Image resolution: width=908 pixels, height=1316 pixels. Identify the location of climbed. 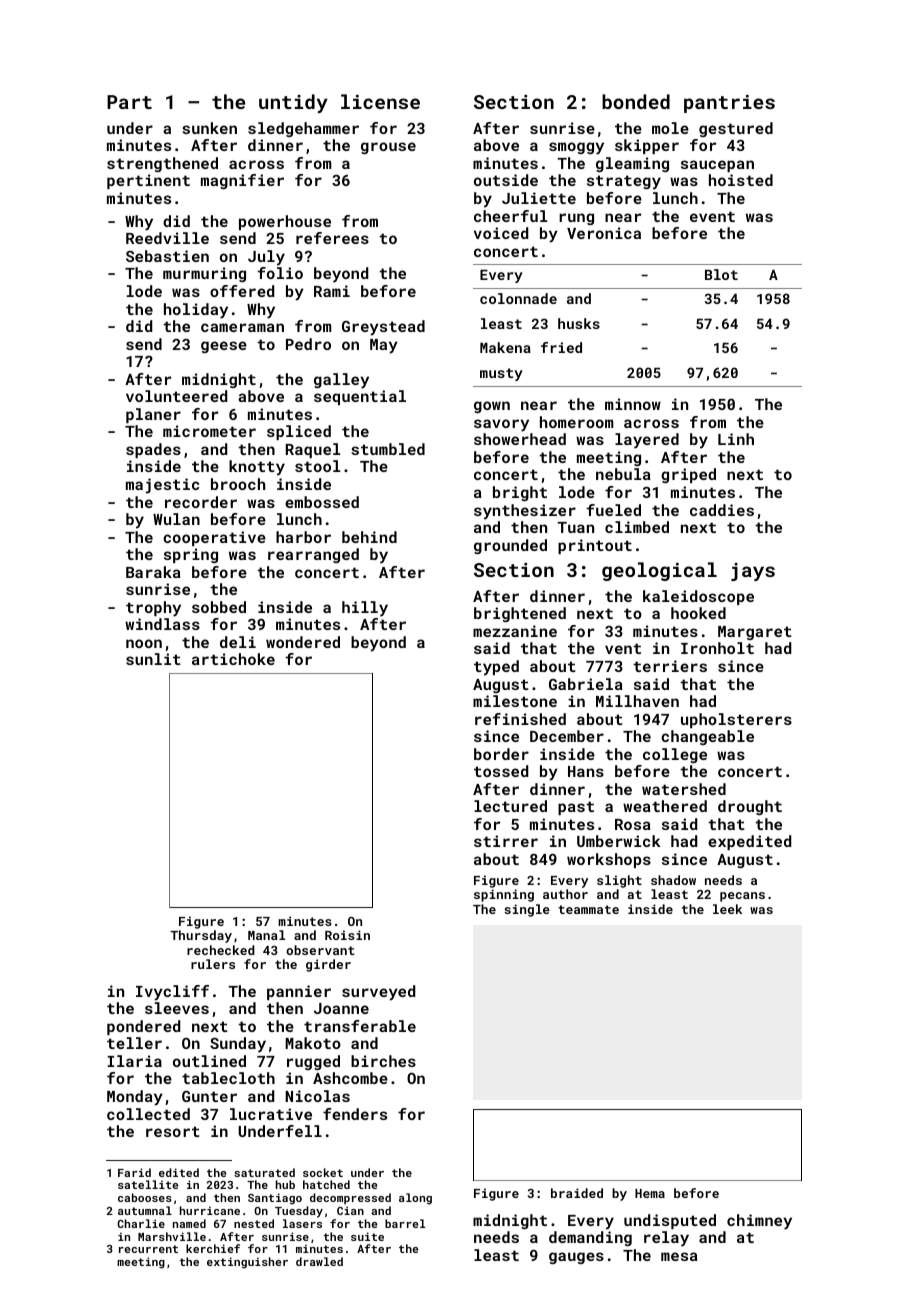
(637, 527).
